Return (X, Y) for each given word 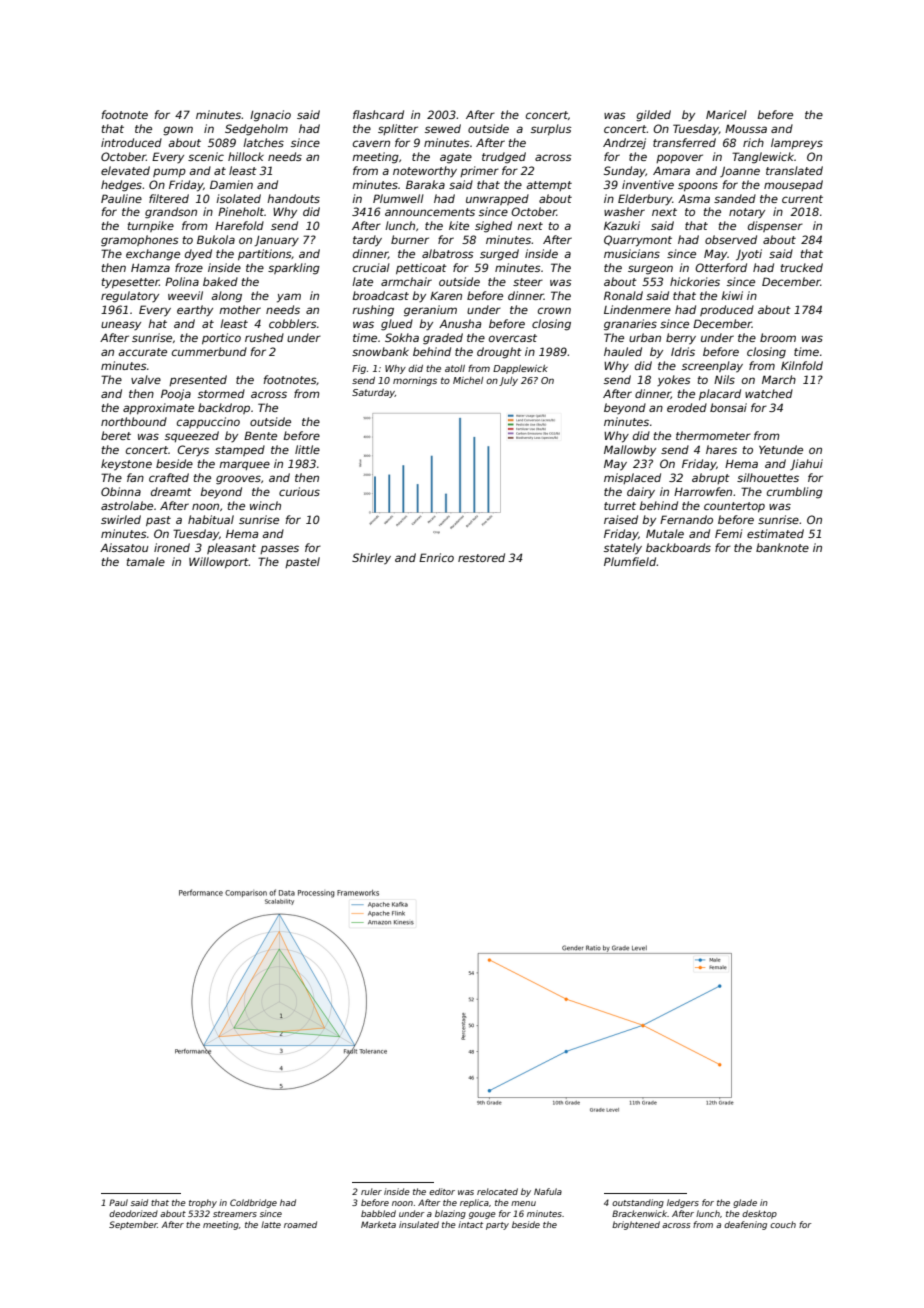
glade (745, 1203)
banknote (782, 547)
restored (481, 557)
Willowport (219, 562)
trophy (203, 1203)
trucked (802, 267)
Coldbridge (253, 1203)
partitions (265, 254)
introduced (131, 142)
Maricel (726, 114)
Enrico (436, 557)
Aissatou (124, 547)
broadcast (380, 295)
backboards (678, 547)
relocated (497, 1191)
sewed (443, 128)
